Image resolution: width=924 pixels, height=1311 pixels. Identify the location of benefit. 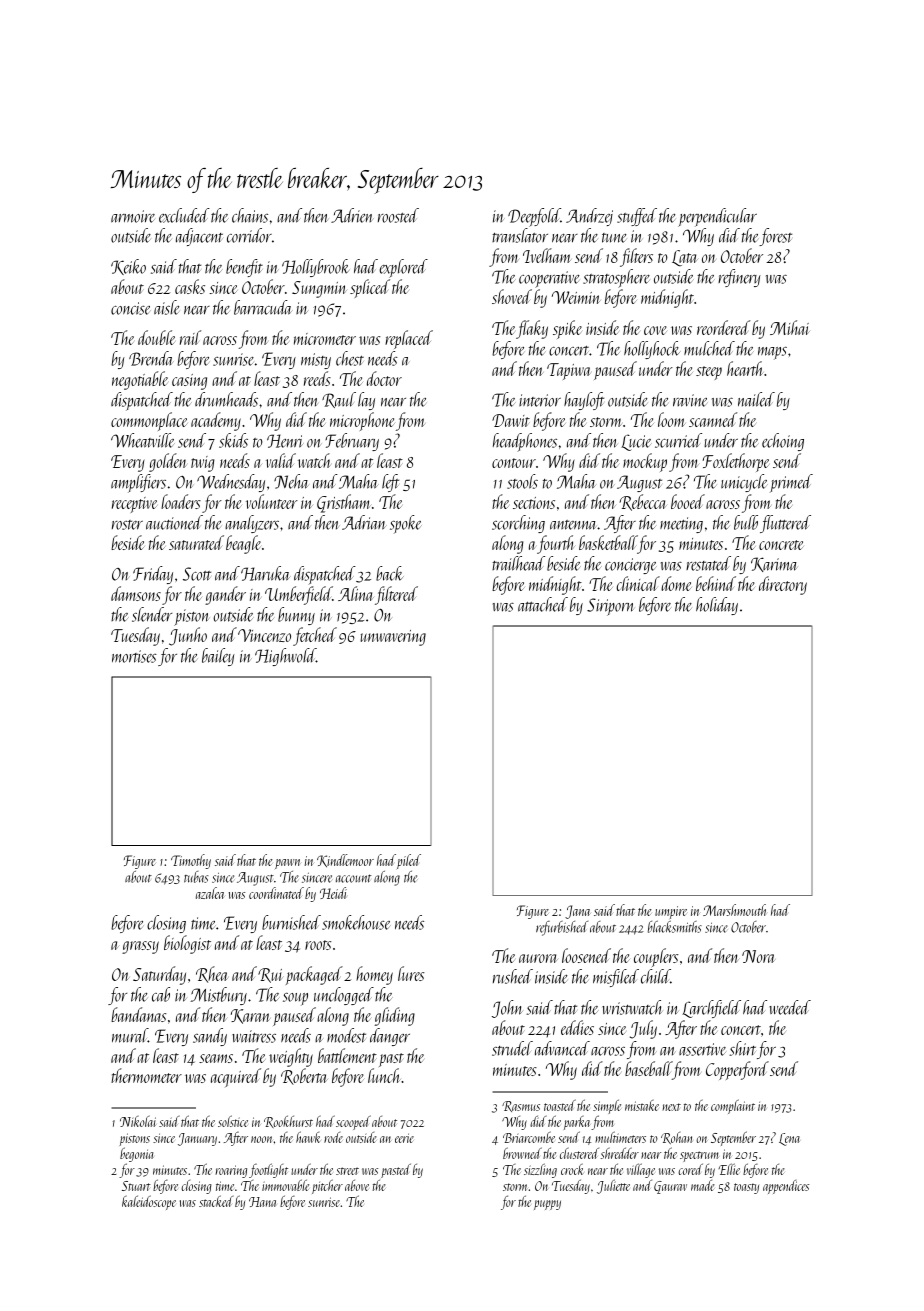
(244, 268).
